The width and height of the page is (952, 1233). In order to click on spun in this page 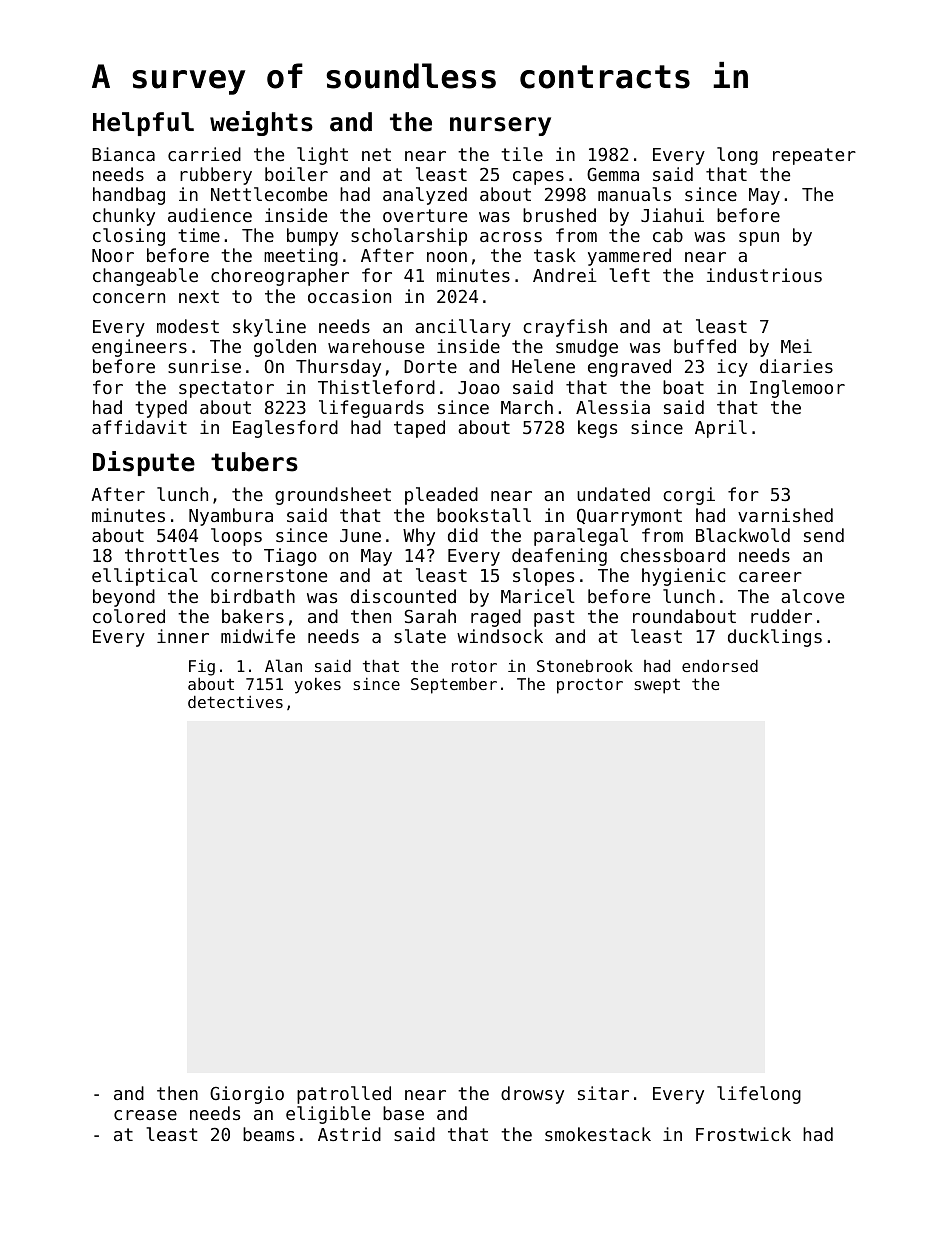, I will do `click(759, 239)`.
